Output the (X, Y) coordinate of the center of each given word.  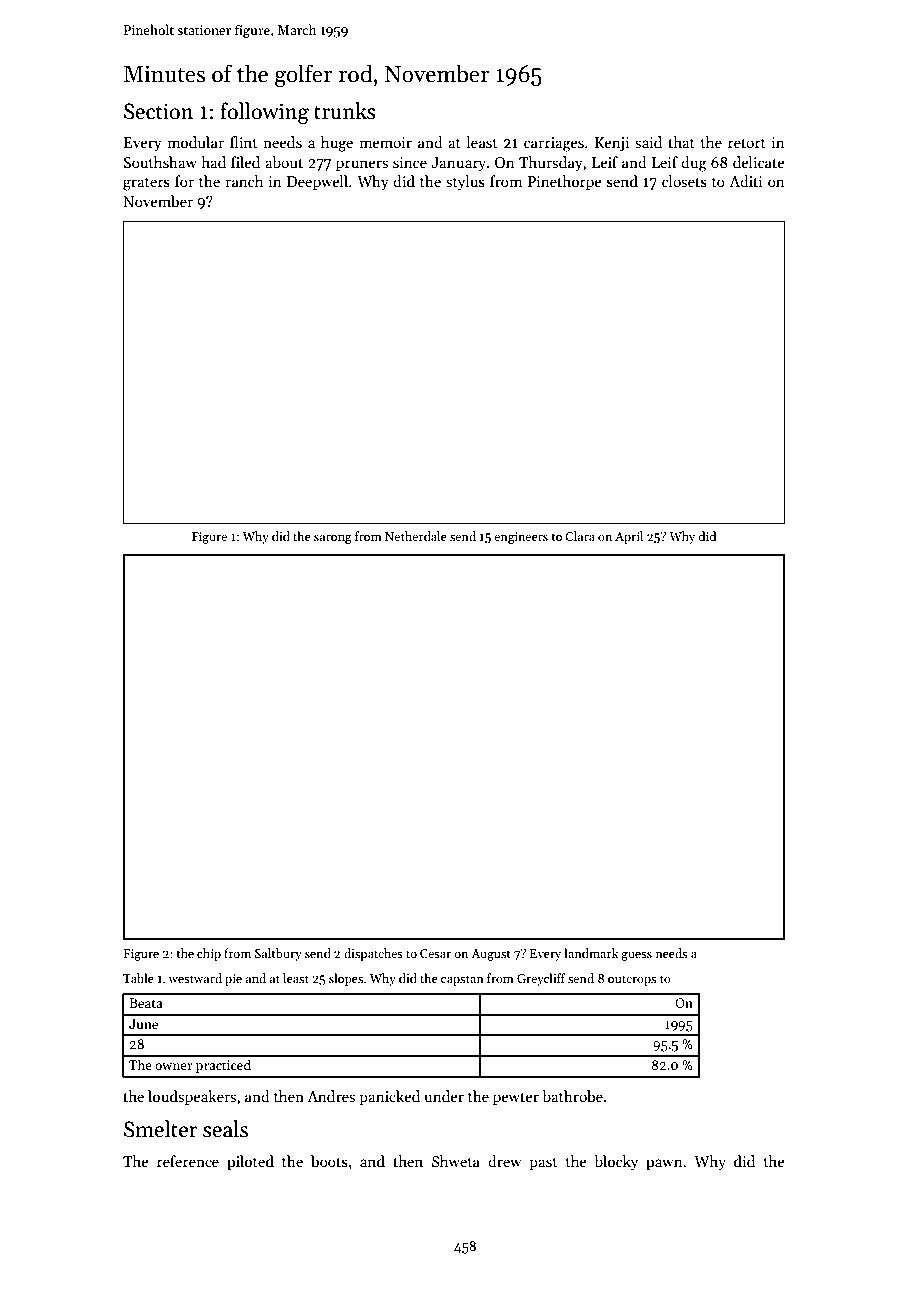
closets (684, 181)
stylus (465, 182)
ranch (244, 181)
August (491, 955)
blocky (616, 1162)
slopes (346, 979)
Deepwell (317, 182)
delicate (759, 162)
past (543, 1163)
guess (636, 956)
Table (138, 978)
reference (188, 1161)
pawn (664, 1164)
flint (244, 142)
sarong (333, 539)
